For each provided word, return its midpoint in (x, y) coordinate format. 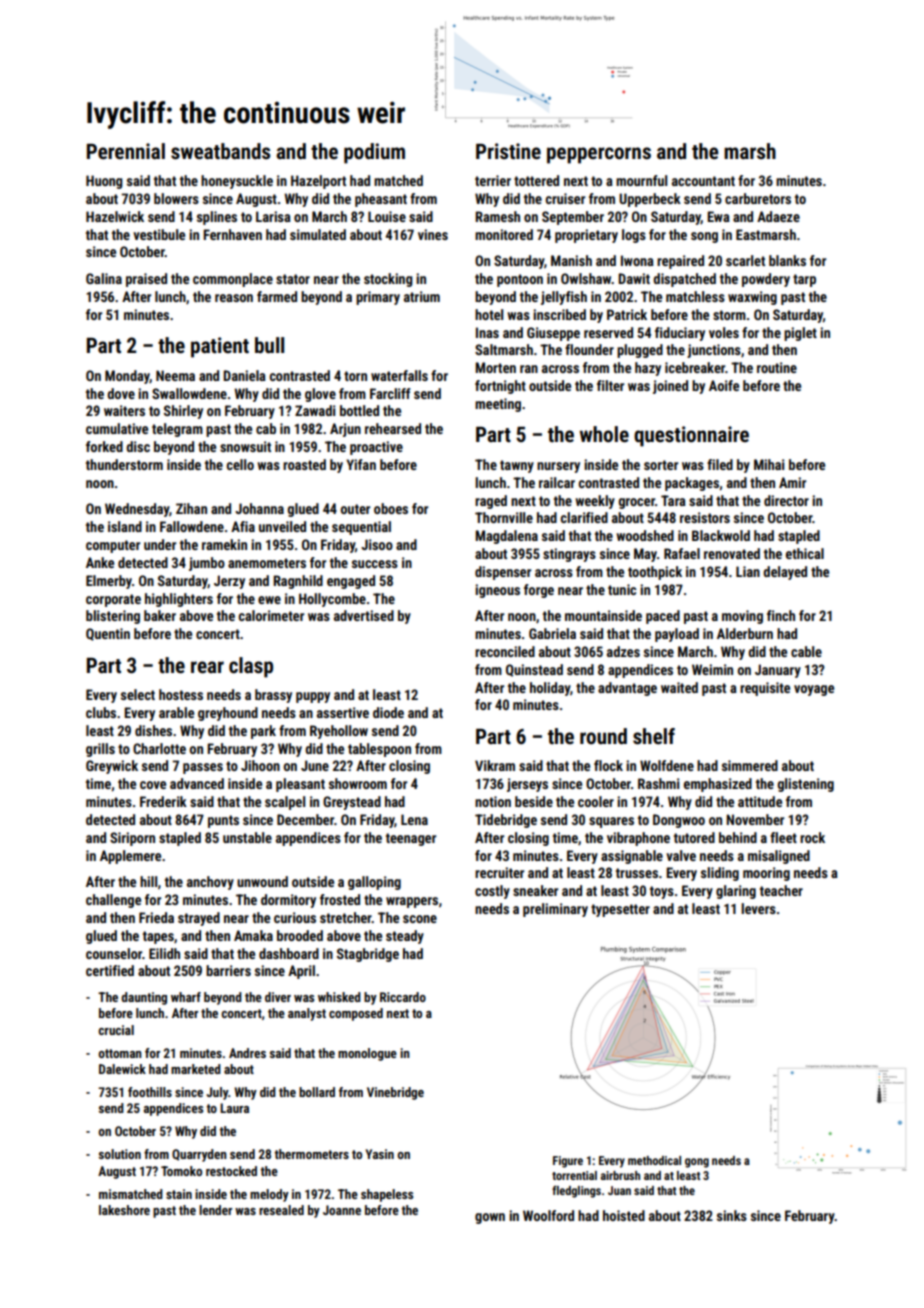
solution (120, 1154)
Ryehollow (339, 732)
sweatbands (220, 151)
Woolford (548, 1215)
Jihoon (260, 765)
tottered (536, 180)
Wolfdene (667, 765)
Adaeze (778, 216)
